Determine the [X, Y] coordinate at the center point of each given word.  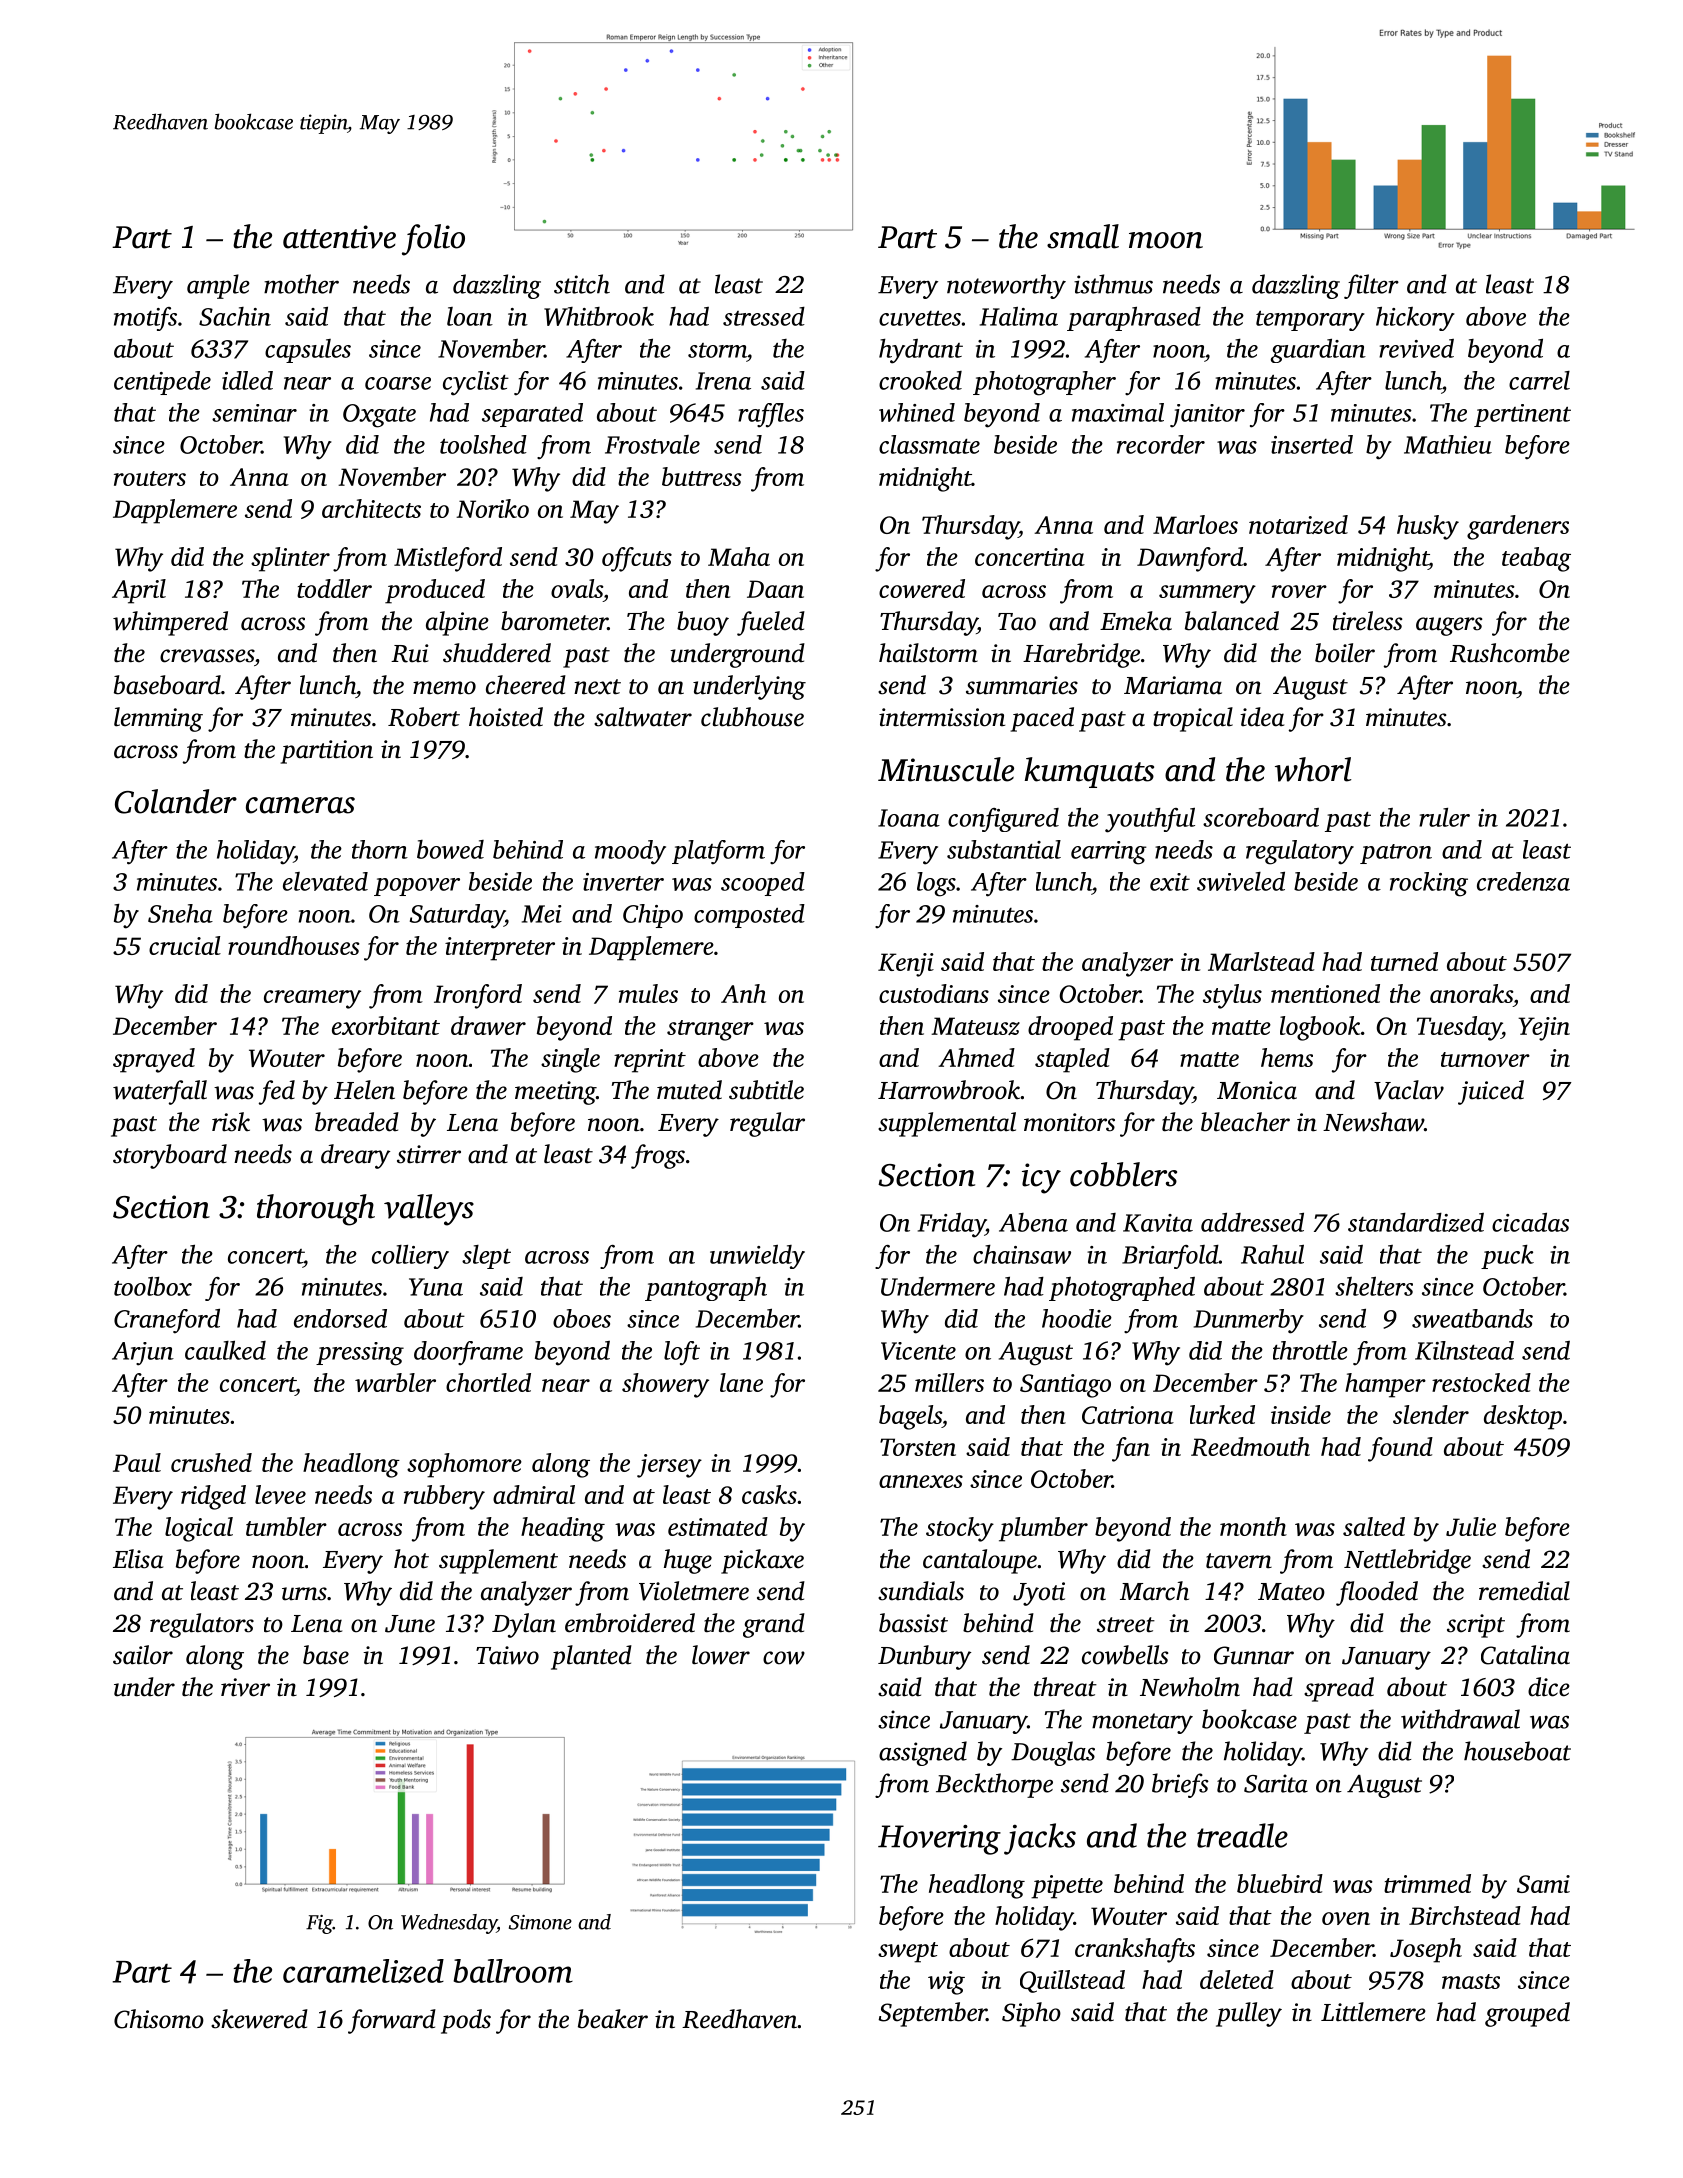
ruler [1444, 817]
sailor [143, 1655]
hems [1287, 1057]
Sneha [180, 913]
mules [648, 993]
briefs [1180, 1785]
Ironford [478, 996]
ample [218, 286]
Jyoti [1039, 1594]
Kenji [906, 965]
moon [1166, 240]
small [1083, 236]
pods [466, 2021]
